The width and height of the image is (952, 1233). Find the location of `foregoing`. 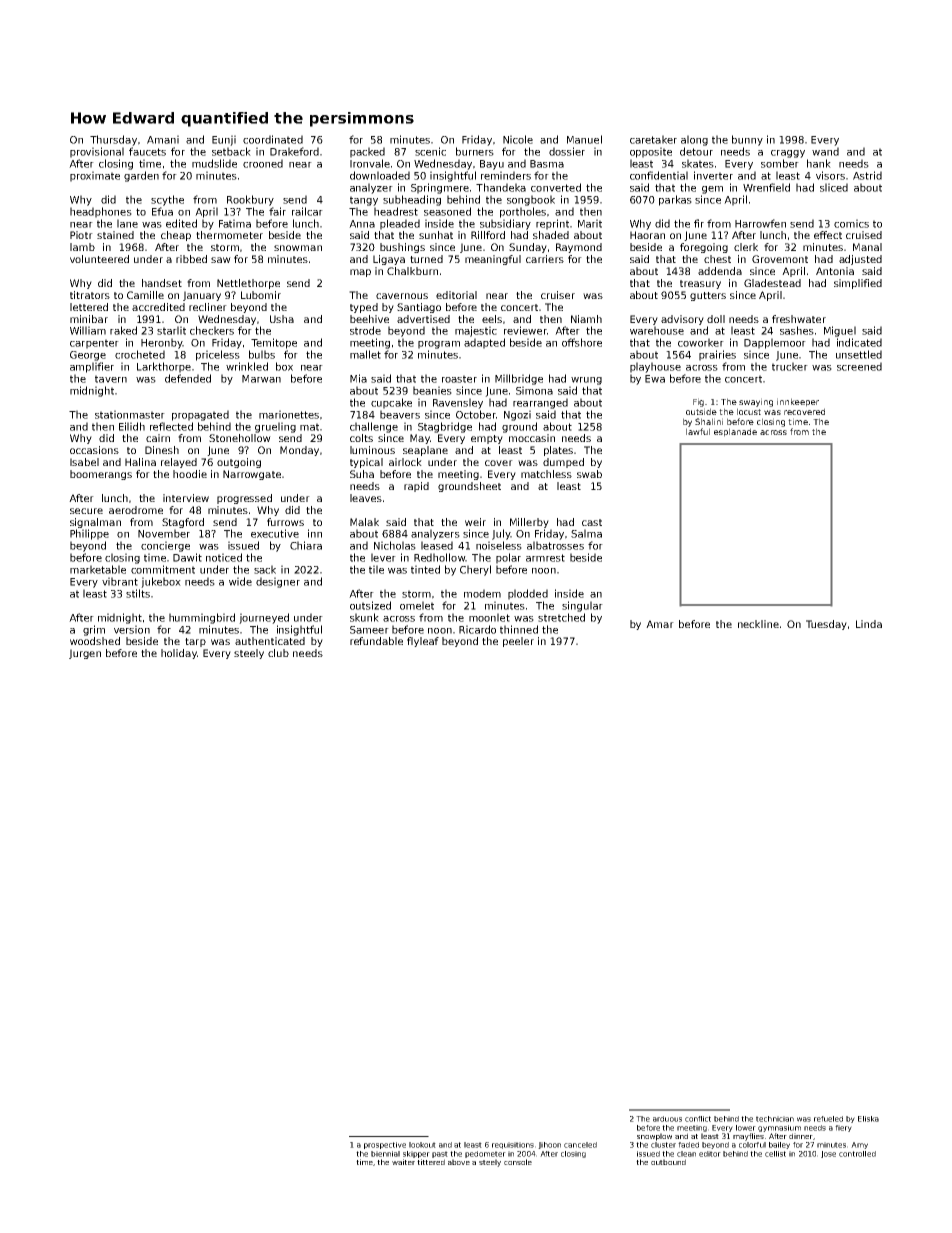

foregoing is located at coordinates (704, 248).
